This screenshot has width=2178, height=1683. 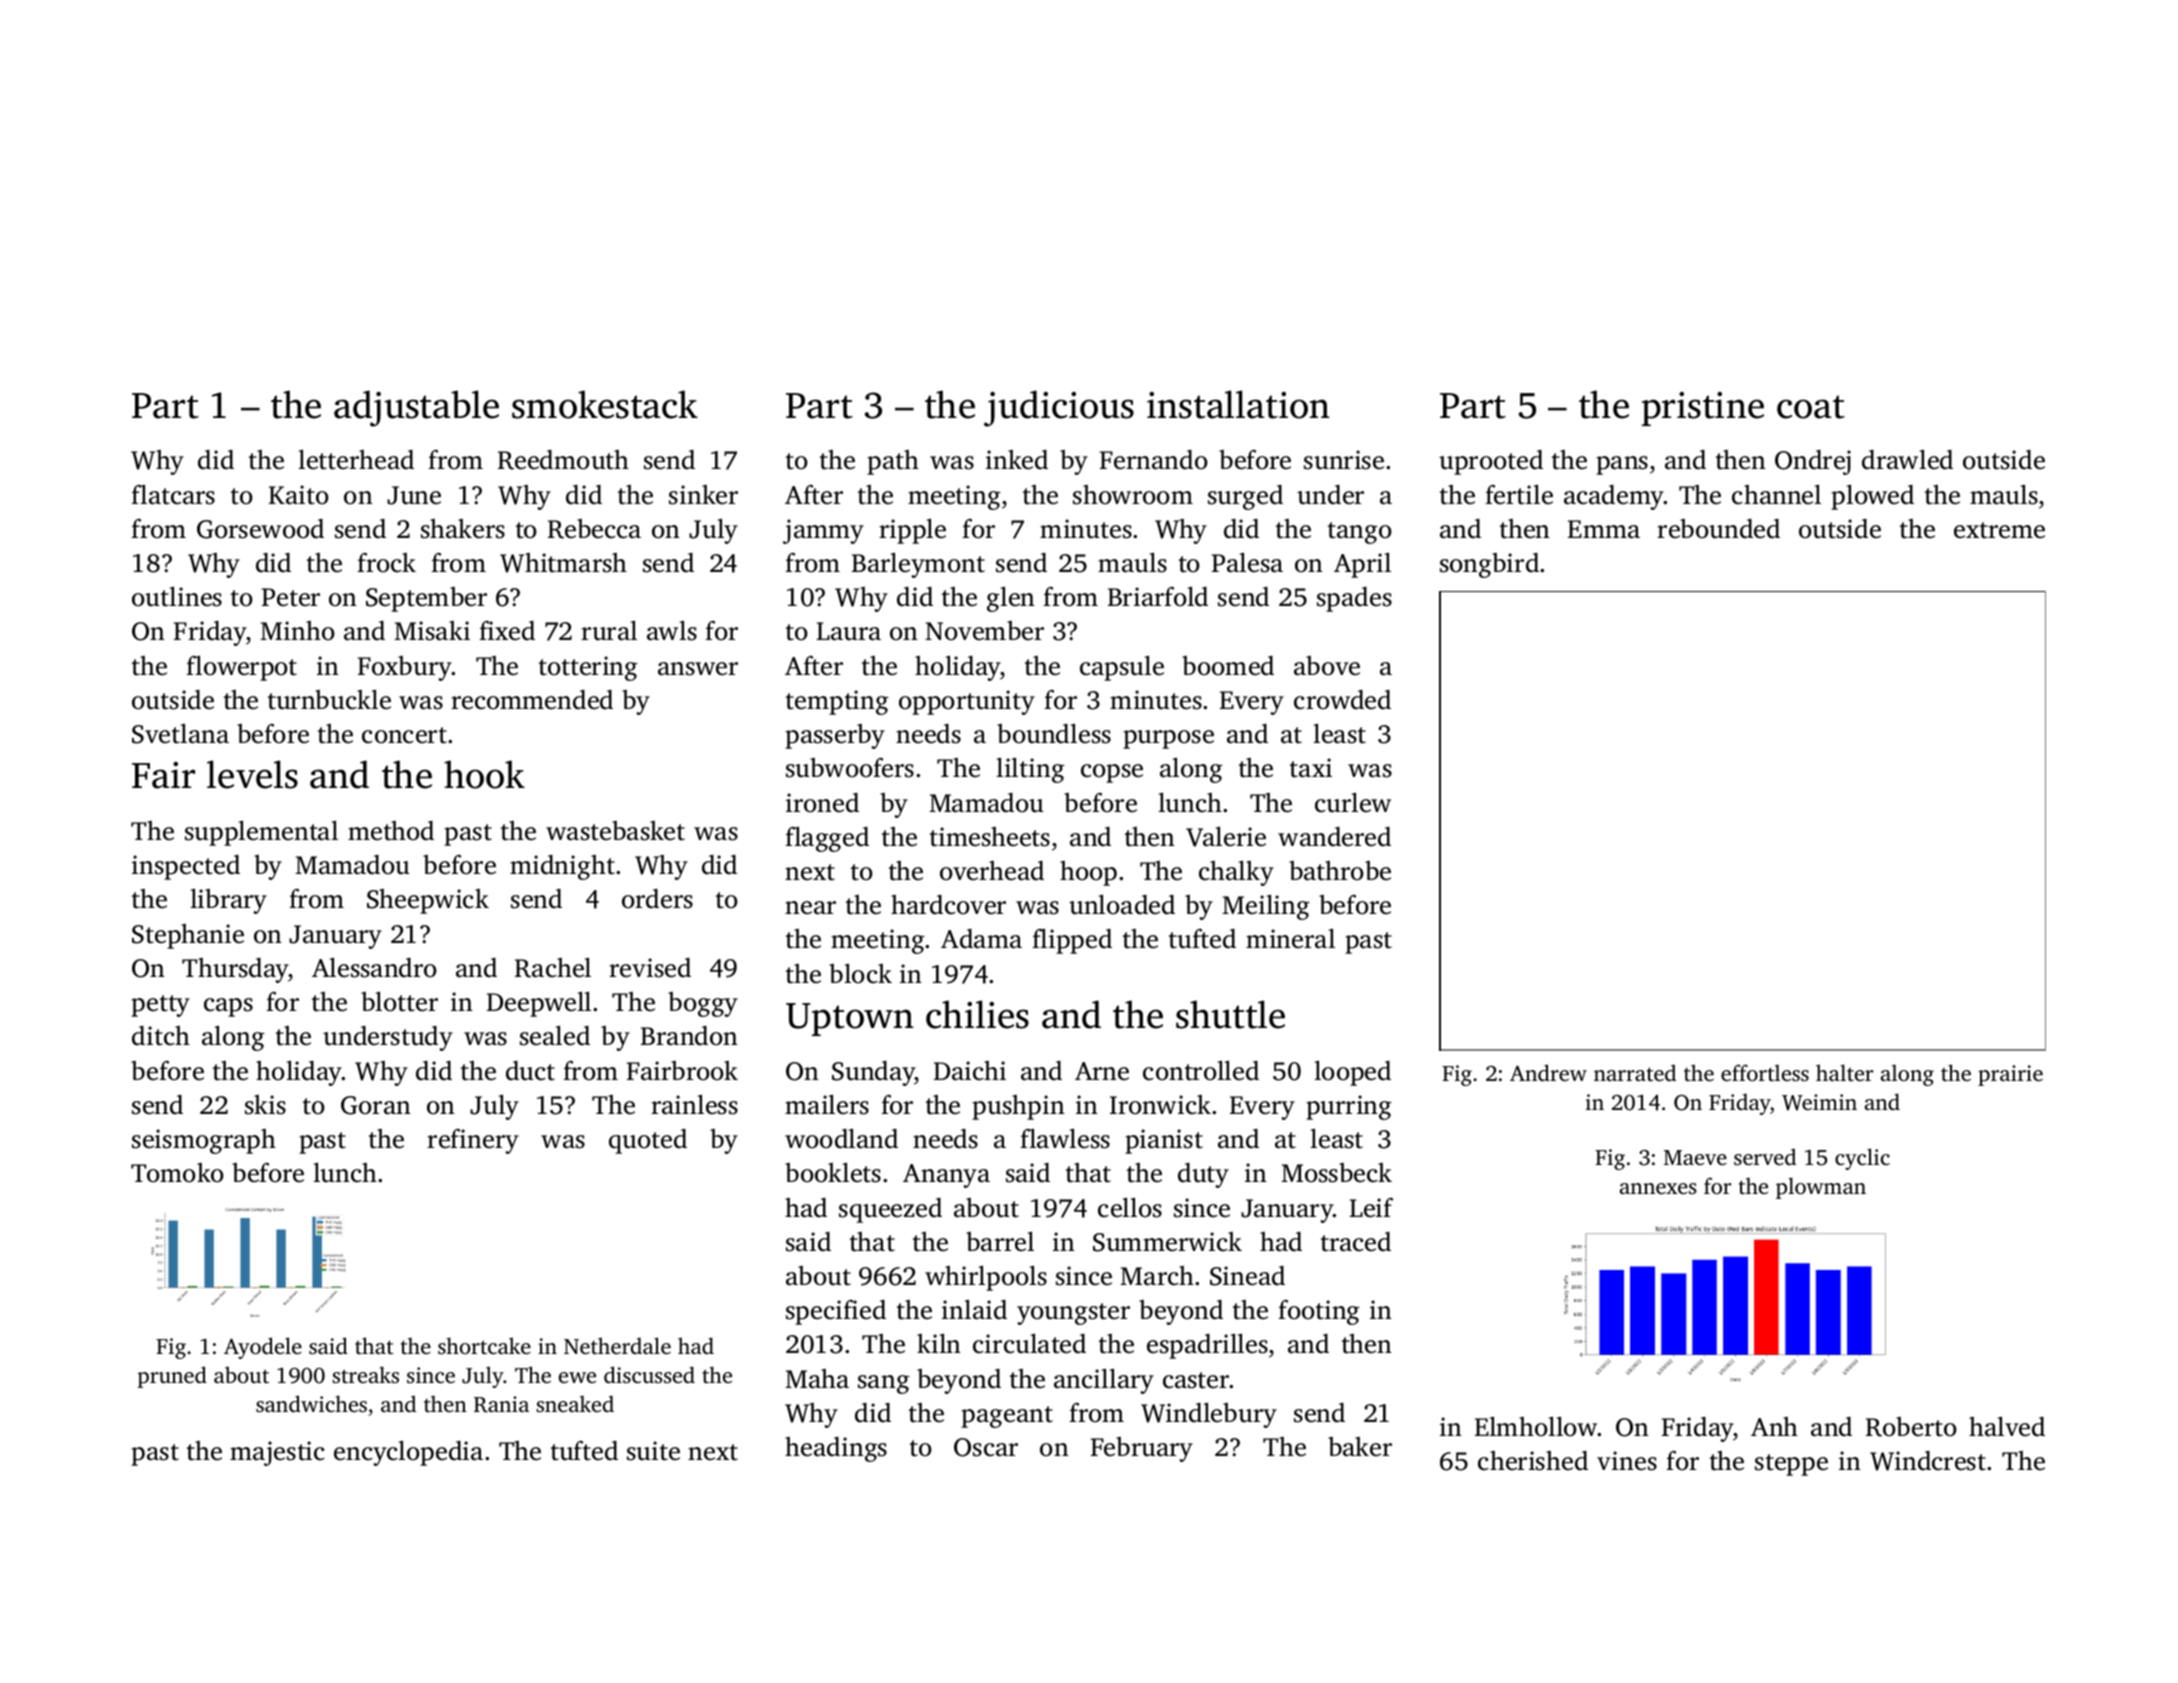 I want to click on controlled, so click(x=1201, y=1071).
